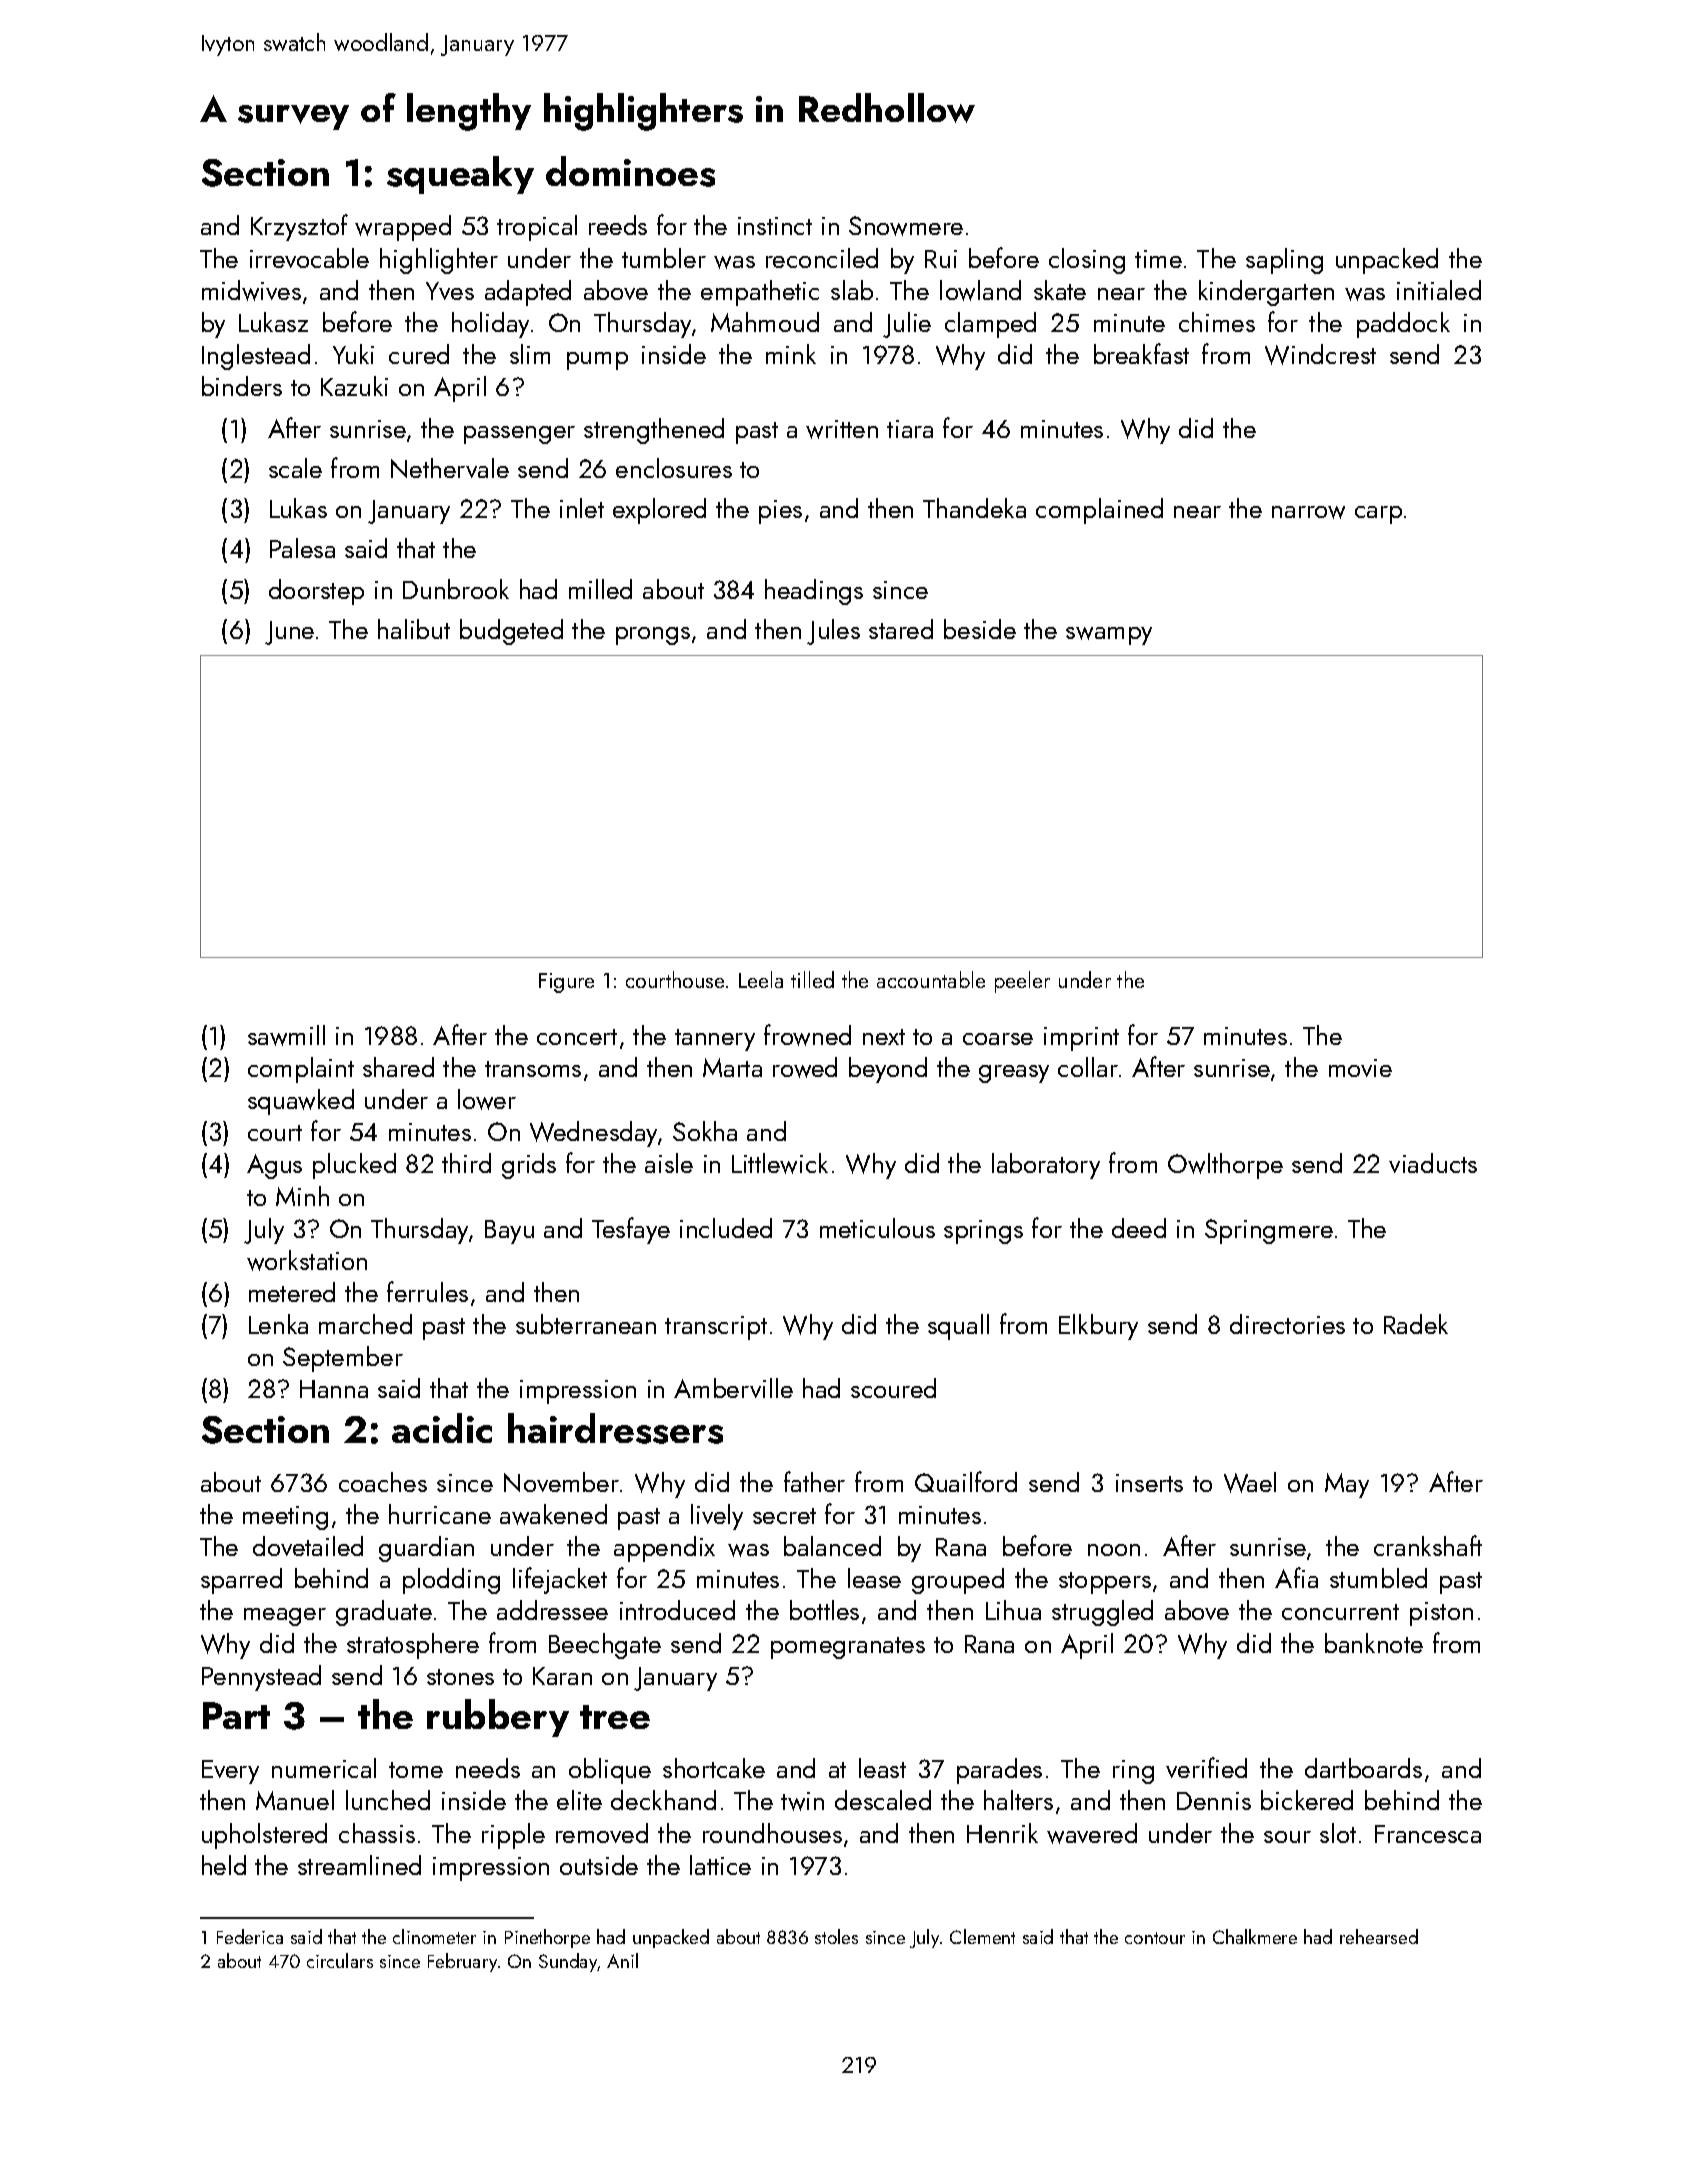 The height and width of the screenshot is (2178, 1683). I want to click on prongs, so click(653, 636).
